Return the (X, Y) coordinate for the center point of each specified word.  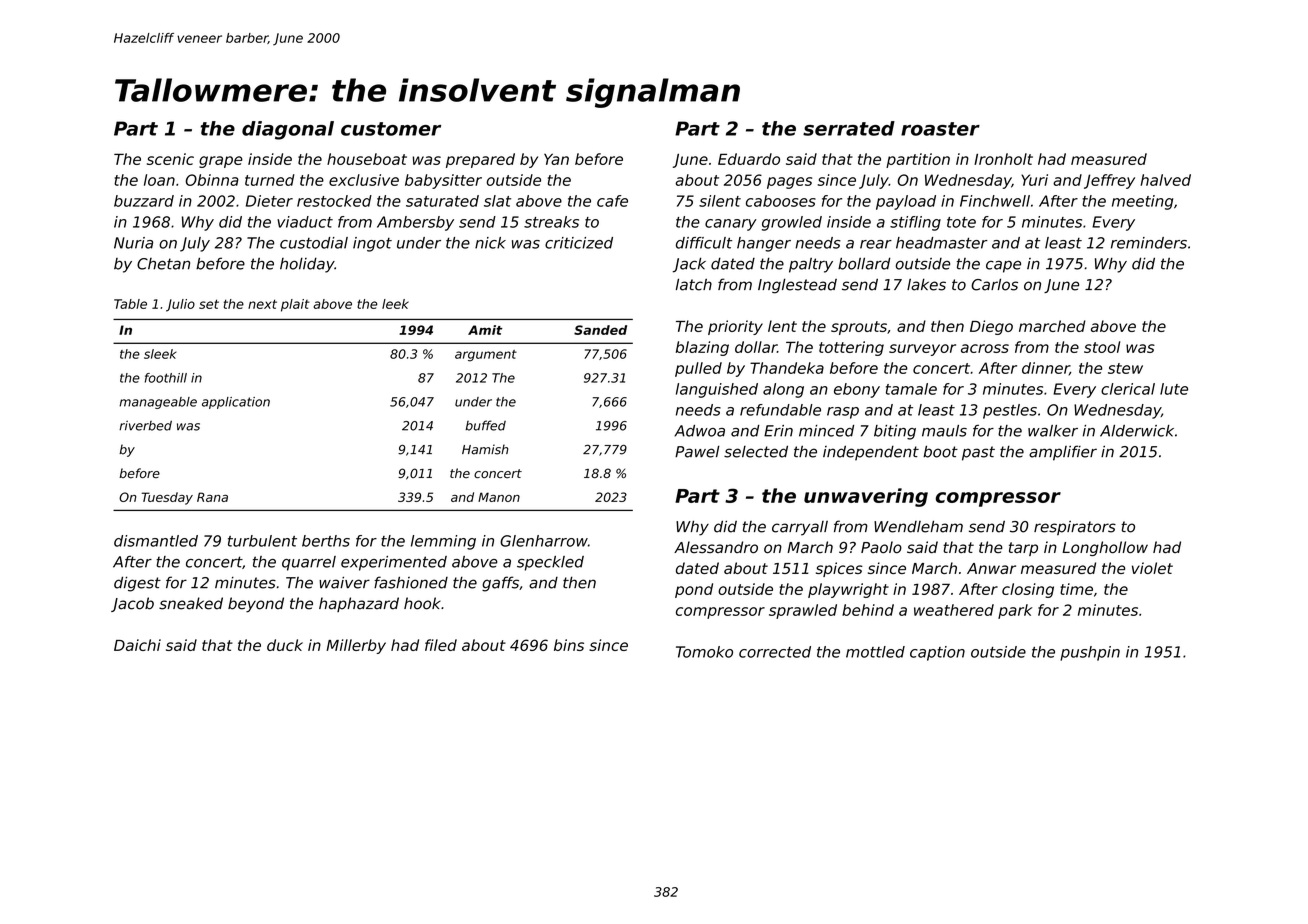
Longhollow (1105, 548)
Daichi (137, 645)
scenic (170, 159)
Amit (485, 330)
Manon (499, 497)
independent (871, 453)
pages (789, 183)
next (262, 304)
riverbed (145, 425)
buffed (485, 425)
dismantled (156, 541)
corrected (775, 652)
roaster (940, 129)
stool (1102, 347)
